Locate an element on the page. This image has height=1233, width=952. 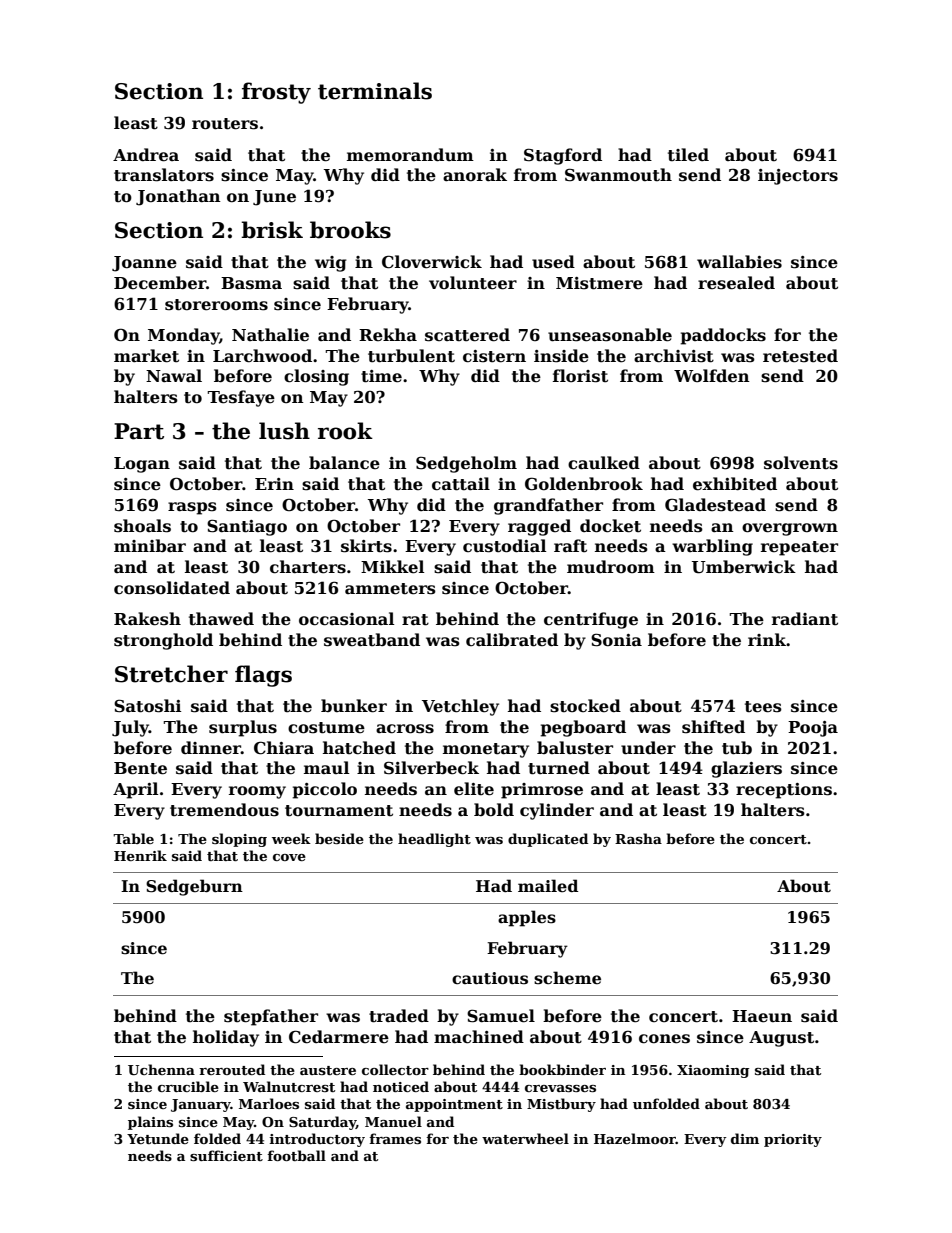
tiled is located at coordinates (688, 155).
